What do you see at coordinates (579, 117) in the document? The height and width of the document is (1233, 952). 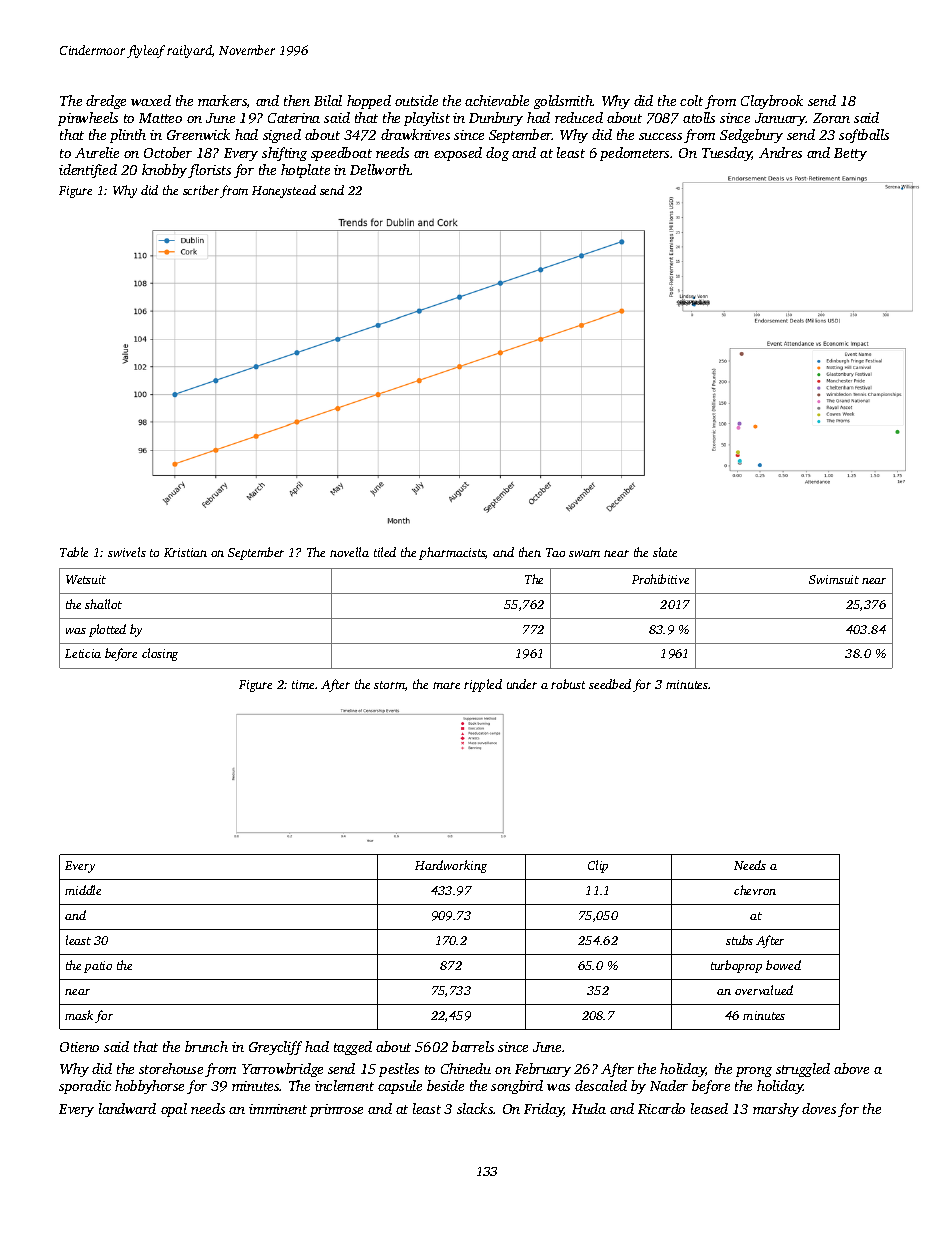 I see `reduced` at bounding box center [579, 117].
